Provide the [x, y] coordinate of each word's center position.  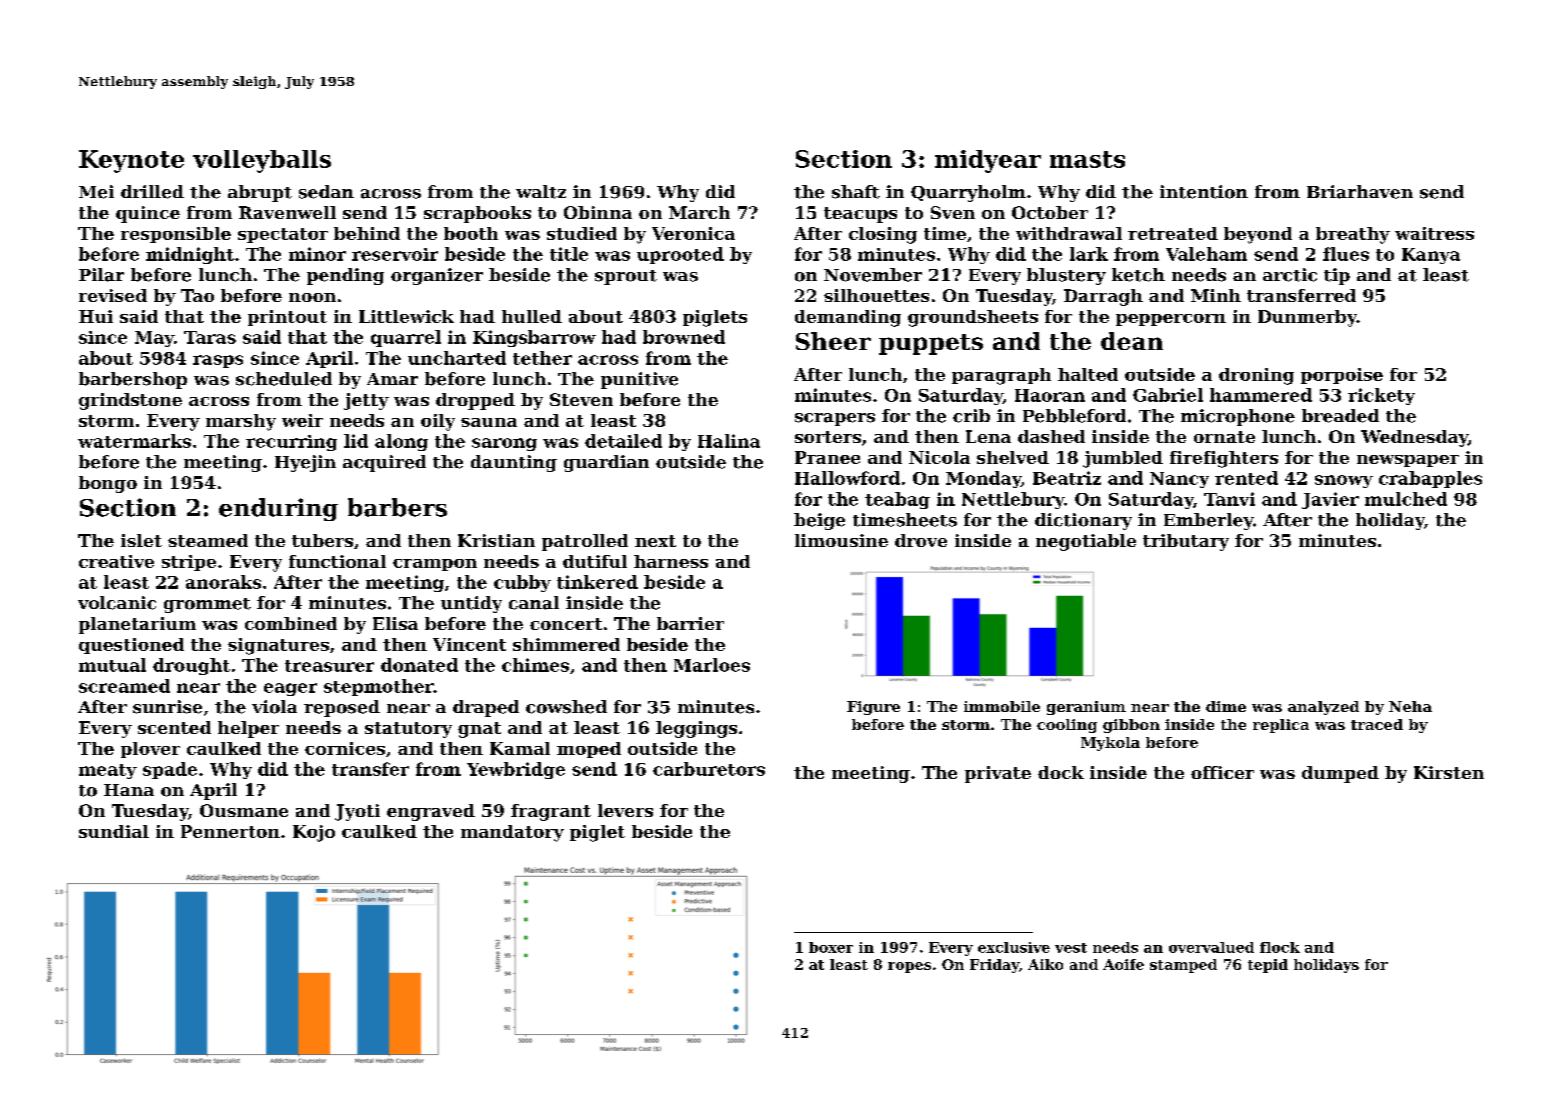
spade [170, 770]
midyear [988, 161]
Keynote [131, 161]
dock [1061, 772]
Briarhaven [1360, 192]
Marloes [712, 665]
